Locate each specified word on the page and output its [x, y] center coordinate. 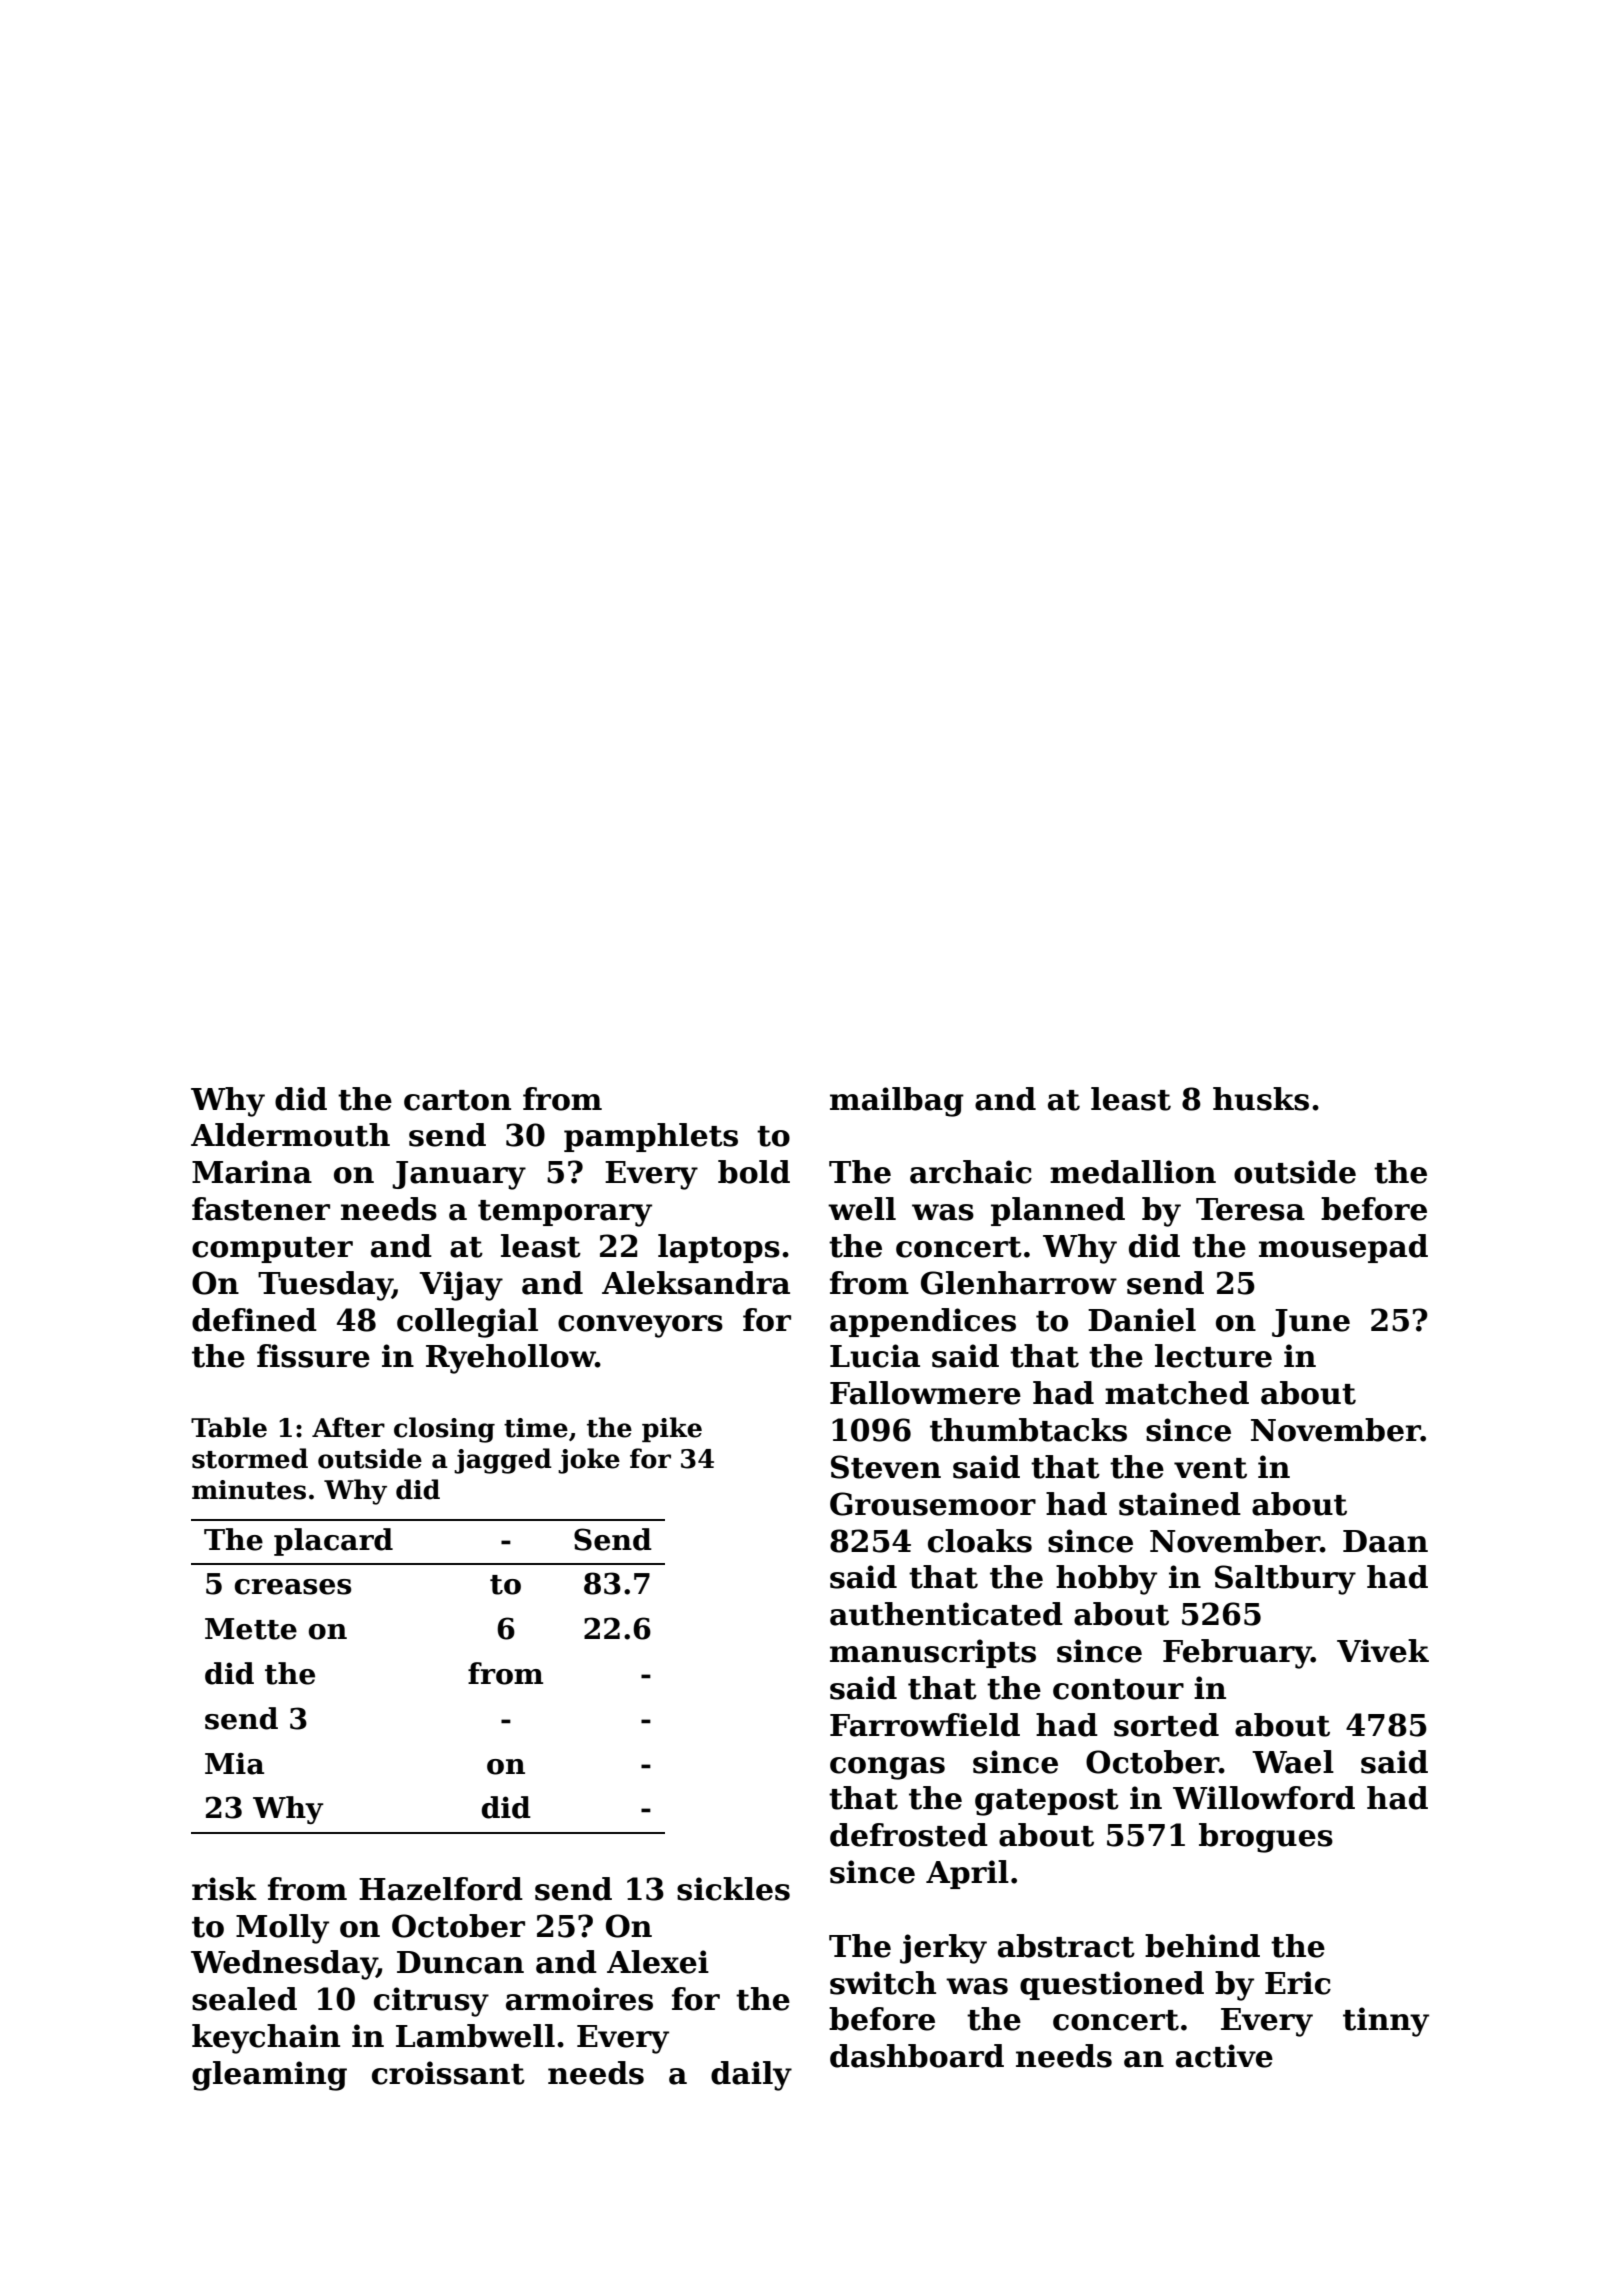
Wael [1293, 1762]
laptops [719, 1248]
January [459, 1175]
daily [751, 2076]
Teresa [1250, 1209]
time [536, 1428]
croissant [448, 2073]
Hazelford [441, 1889]
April [967, 1874]
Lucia [875, 1356]
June [1311, 1323]
